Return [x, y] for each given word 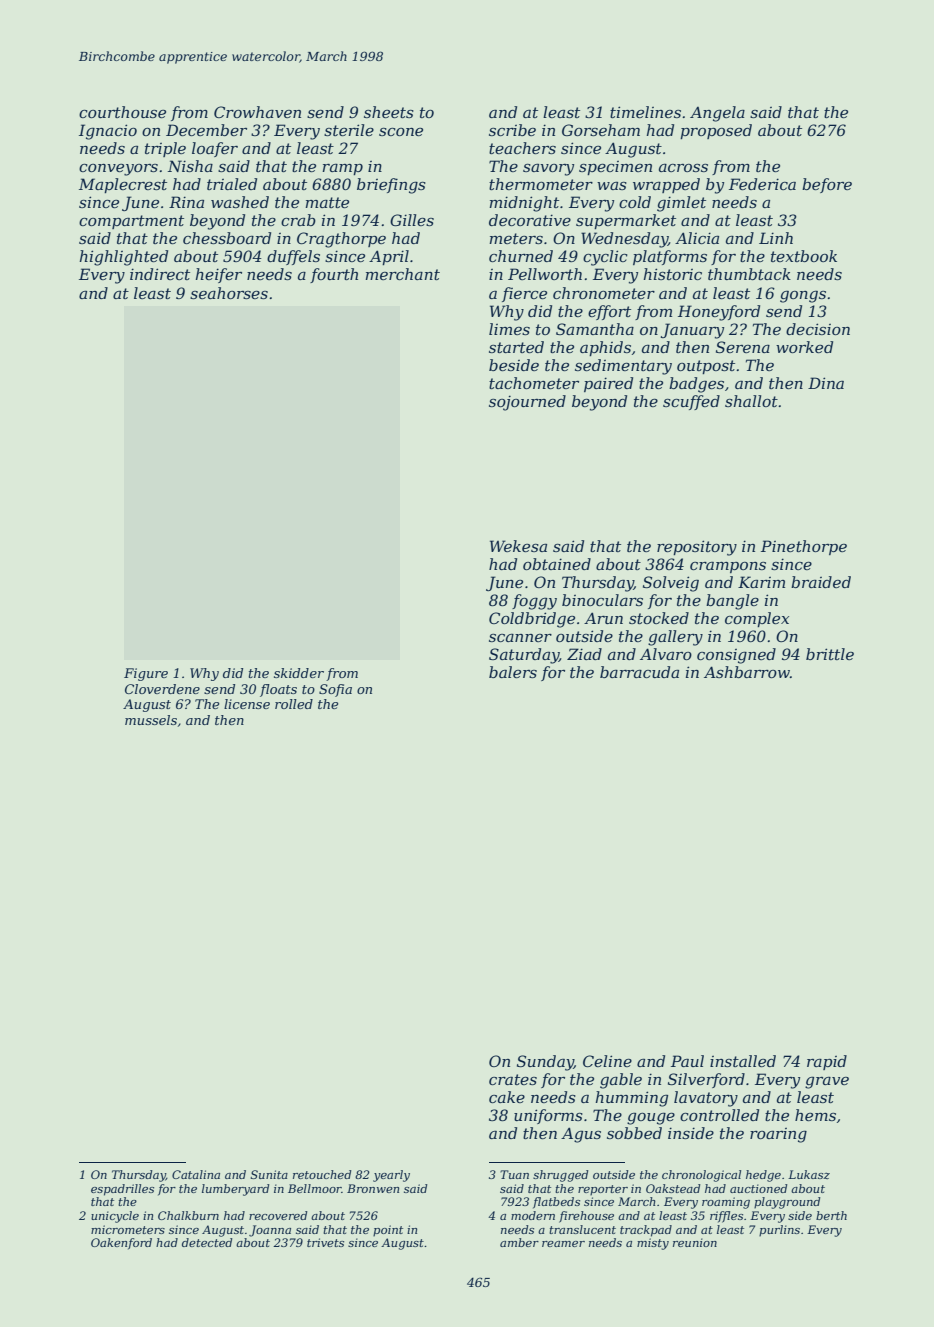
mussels [151, 720]
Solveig [671, 584]
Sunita [269, 1174]
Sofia [335, 690]
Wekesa [518, 546]
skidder [299, 673]
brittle [830, 654]
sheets [389, 112]
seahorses [229, 293]
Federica [762, 184]
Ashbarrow [747, 672]
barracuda [639, 672]
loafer [215, 149]
